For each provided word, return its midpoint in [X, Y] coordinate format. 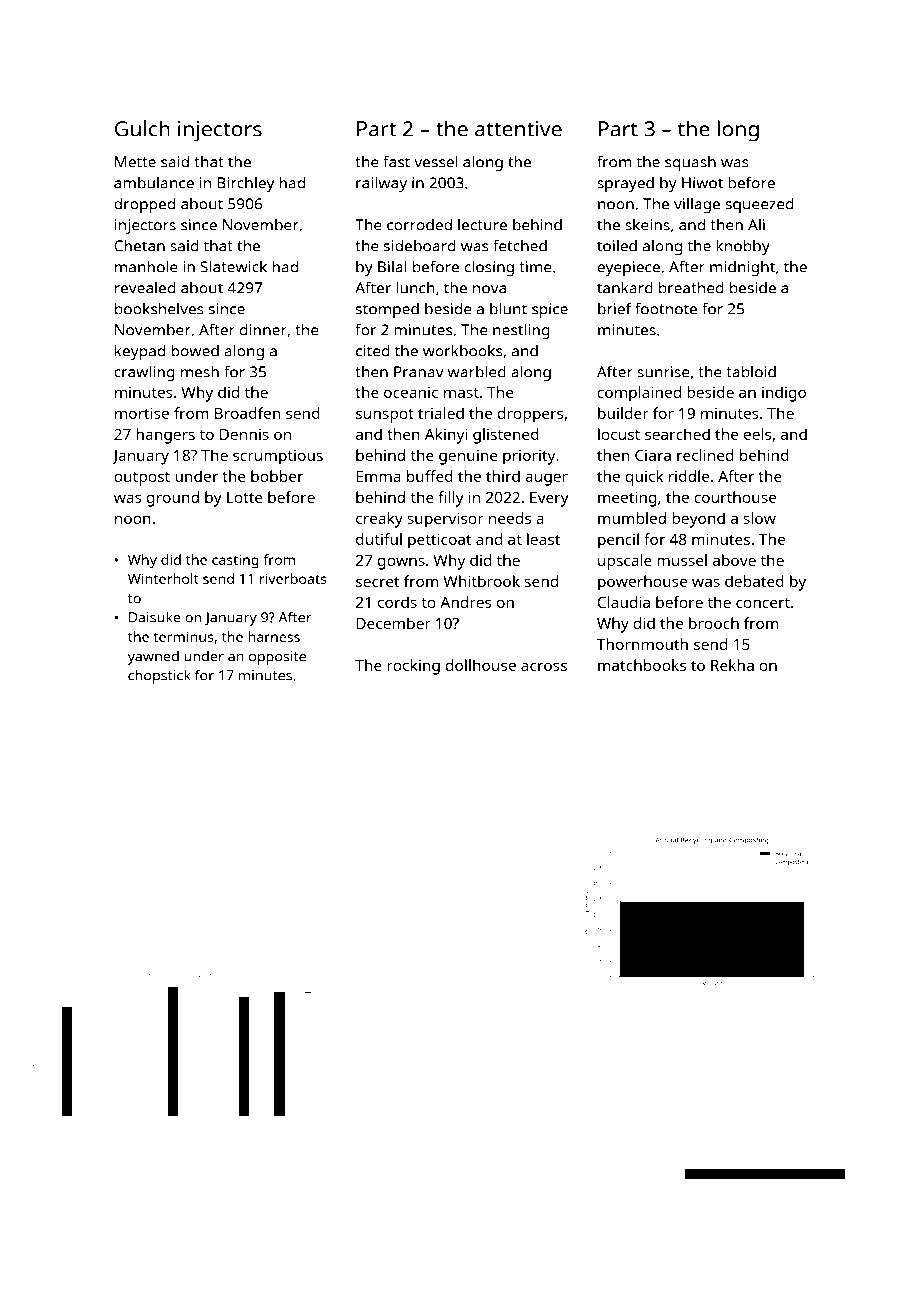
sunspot [385, 416]
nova [489, 289]
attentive [518, 129]
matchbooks [642, 665]
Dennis [244, 434]
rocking [413, 667]
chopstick [159, 676]
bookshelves [159, 309]
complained [639, 394]
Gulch [142, 128]
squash [690, 163]
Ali [756, 224]
